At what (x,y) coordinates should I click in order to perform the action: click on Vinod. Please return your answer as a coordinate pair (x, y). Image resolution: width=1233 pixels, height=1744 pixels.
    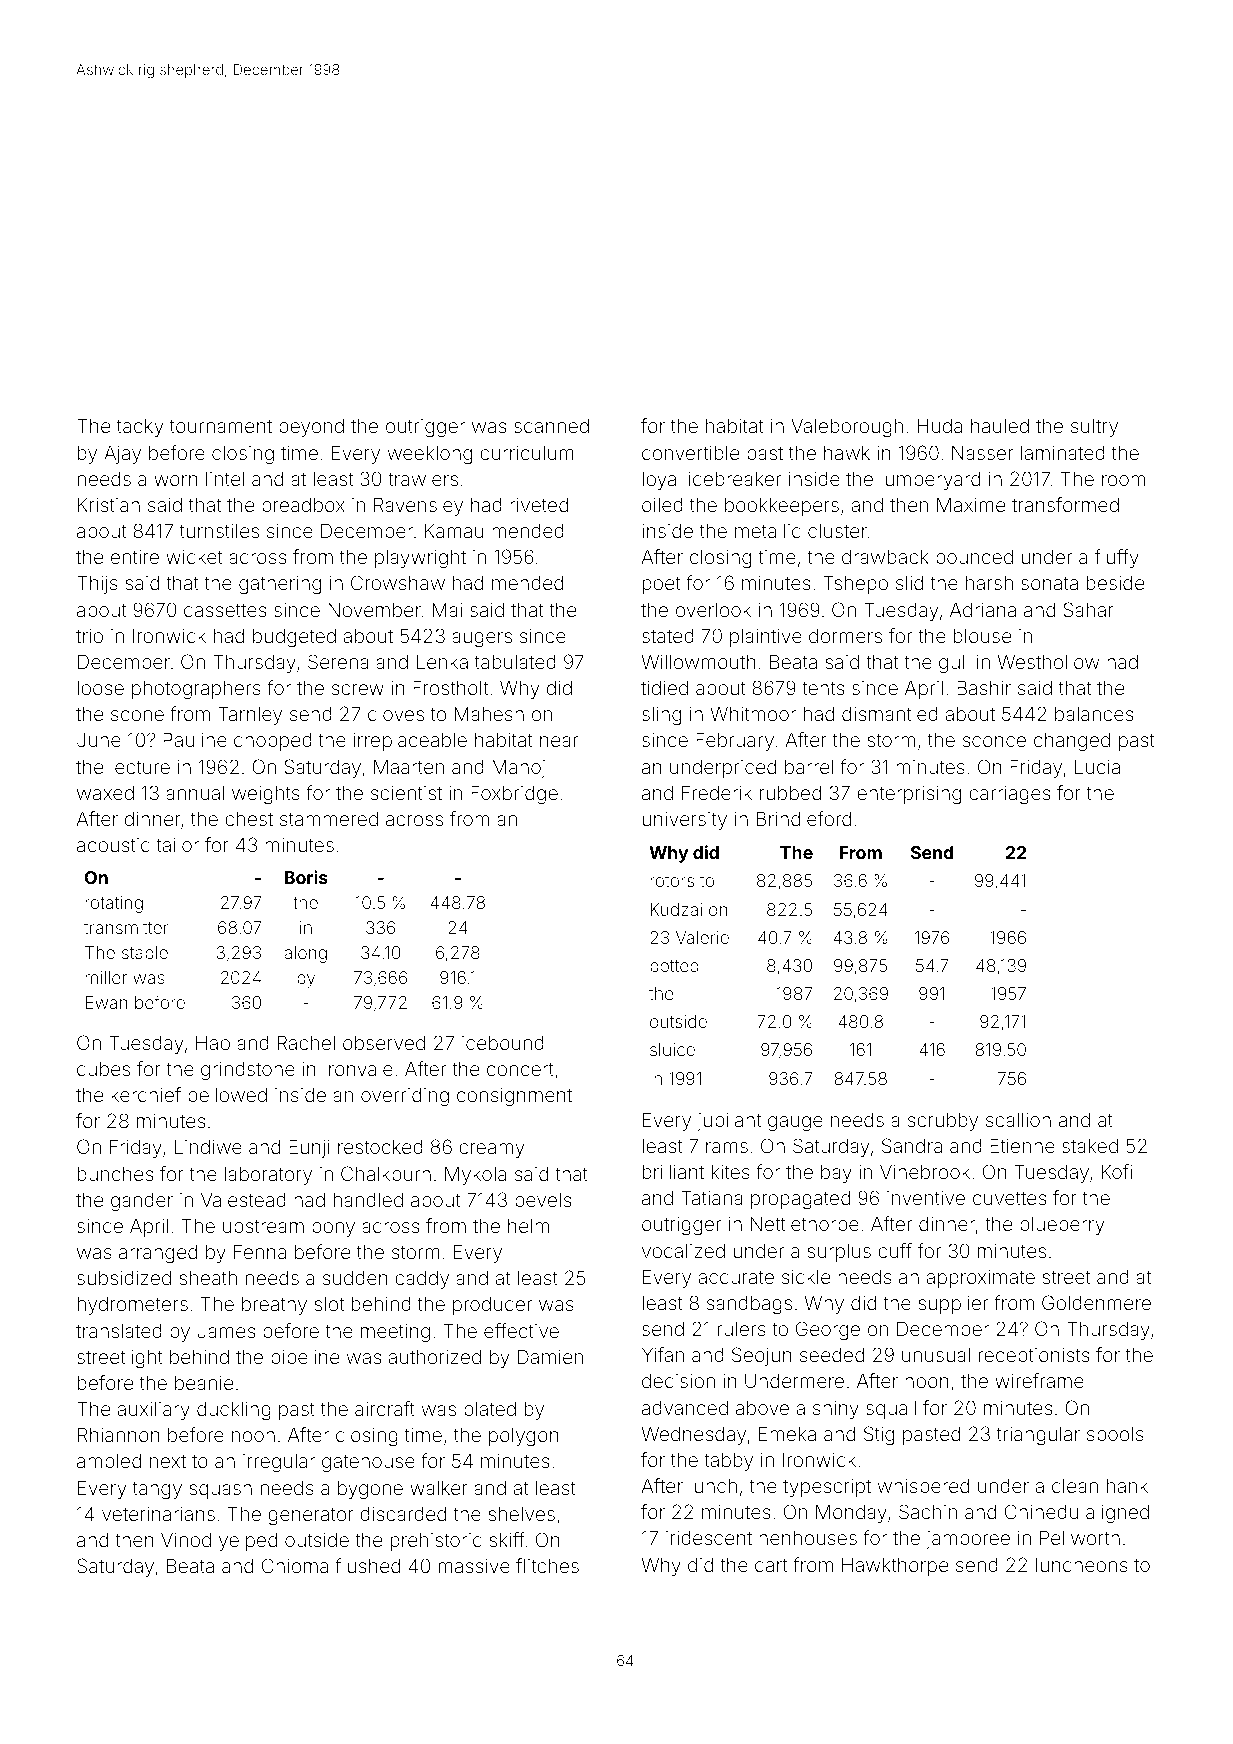
    Looking at the image, I should click on (186, 1539).
